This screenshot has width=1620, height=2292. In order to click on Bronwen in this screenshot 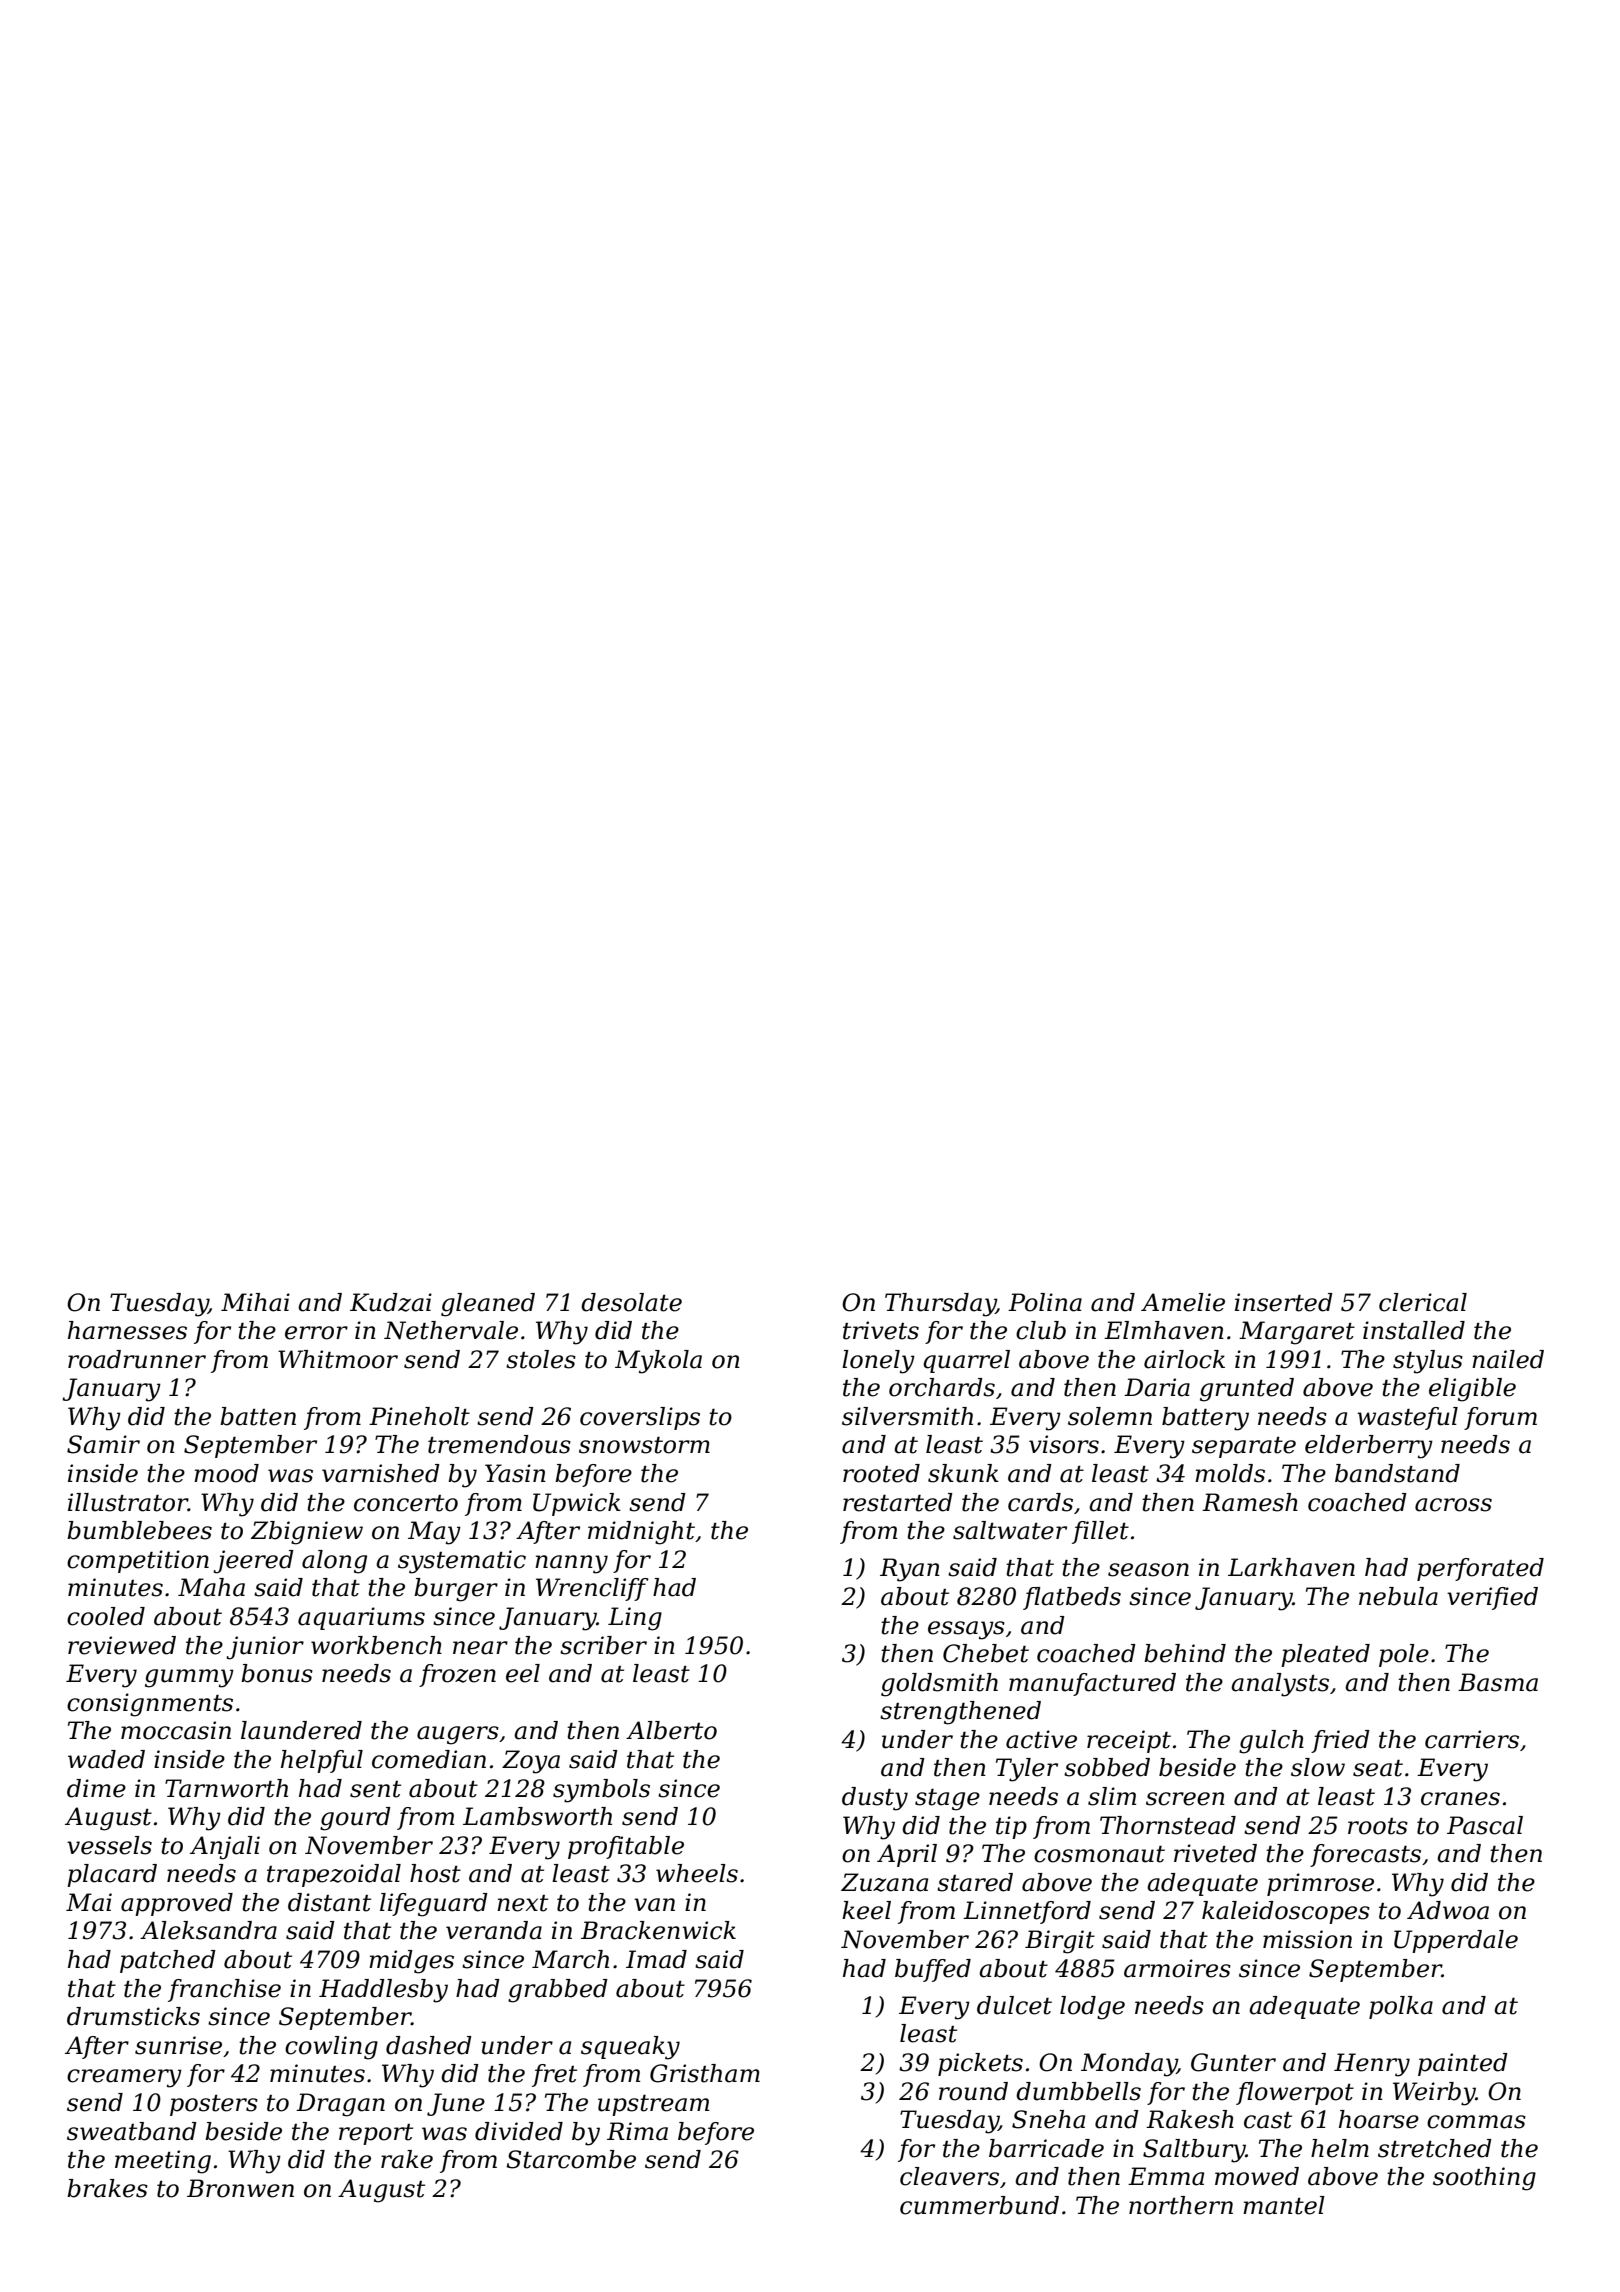, I will do `click(240, 2188)`.
